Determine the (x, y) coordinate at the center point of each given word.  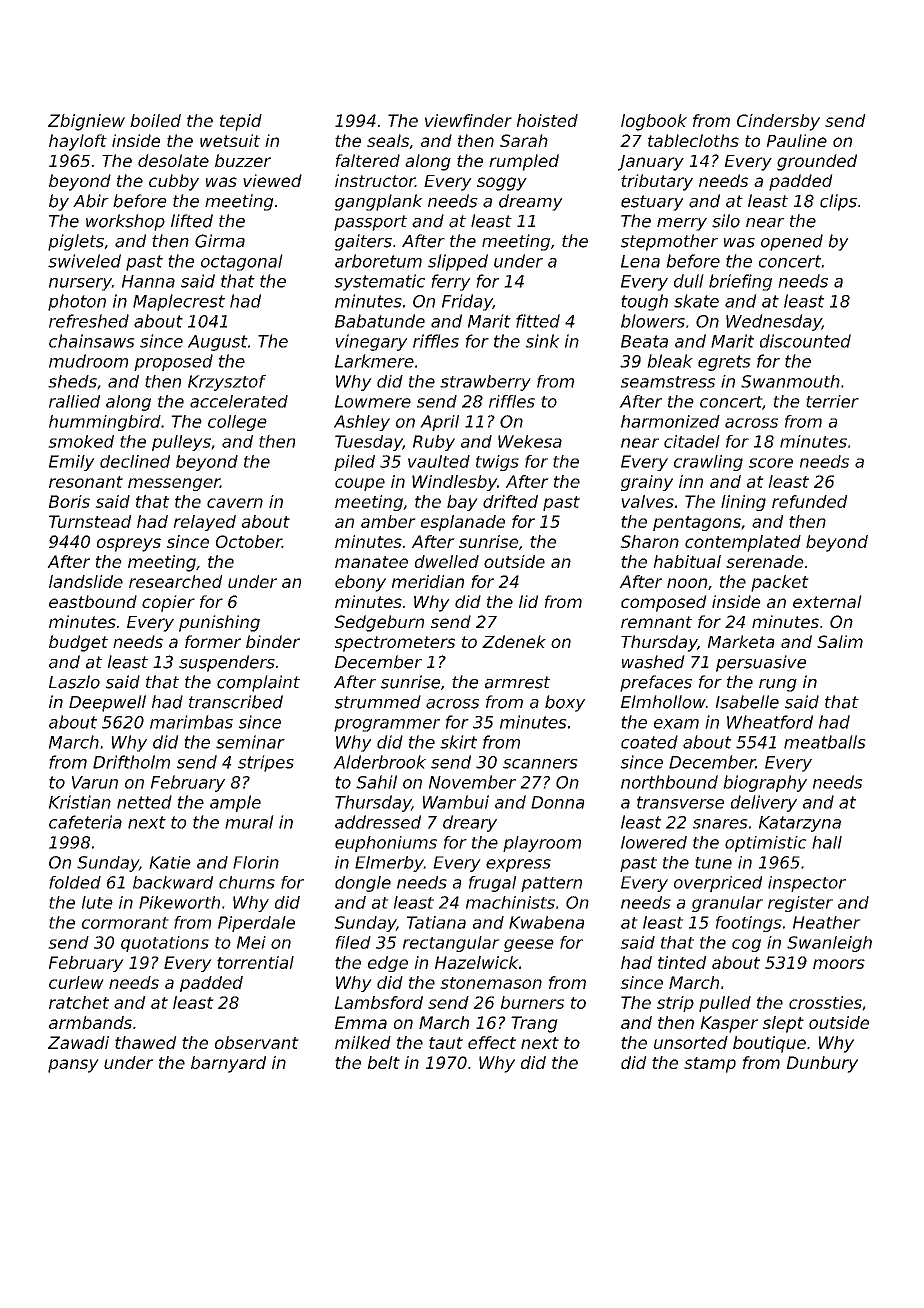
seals (388, 140)
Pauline (796, 140)
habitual (687, 561)
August (218, 343)
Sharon (649, 541)
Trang (534, 1024)
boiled (155, 120)
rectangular (451, 944)
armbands (90, 1022)
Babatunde (380, 321)
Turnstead (90, 521)
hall (827, 842)
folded (75, 882)
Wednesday (774, 322)
